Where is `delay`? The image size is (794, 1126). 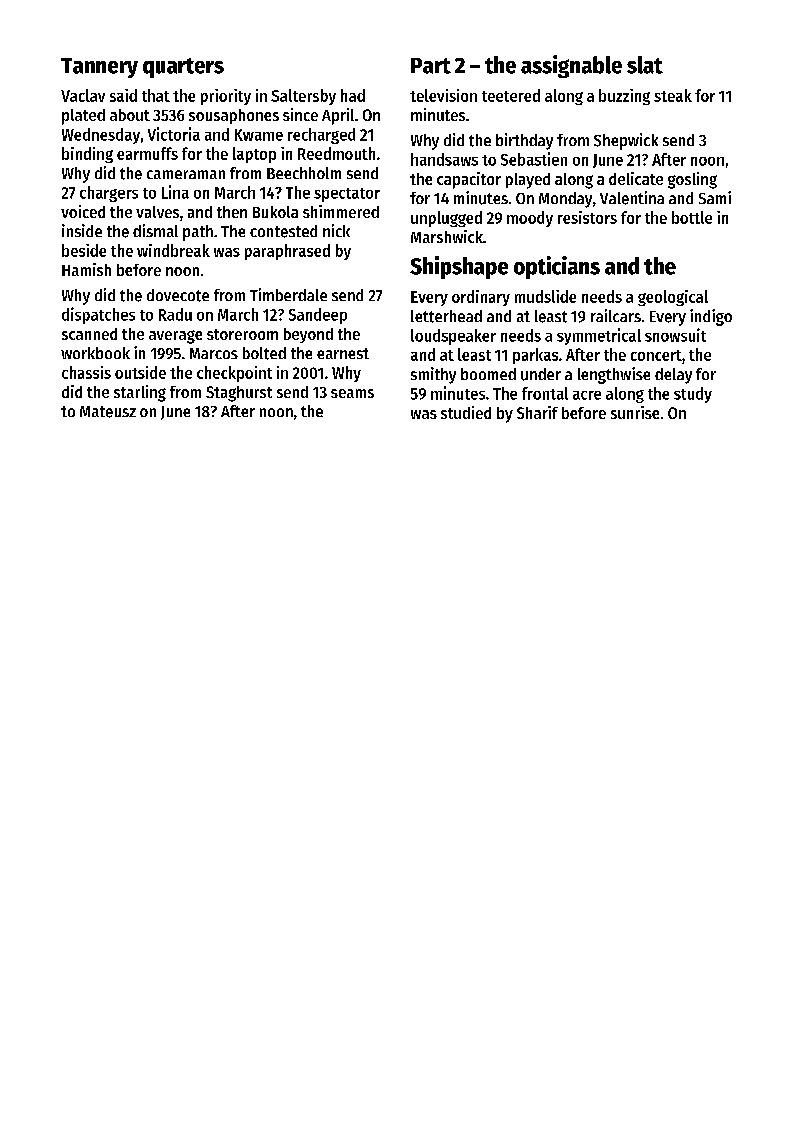 delay is located at coordinates (673, 376).
